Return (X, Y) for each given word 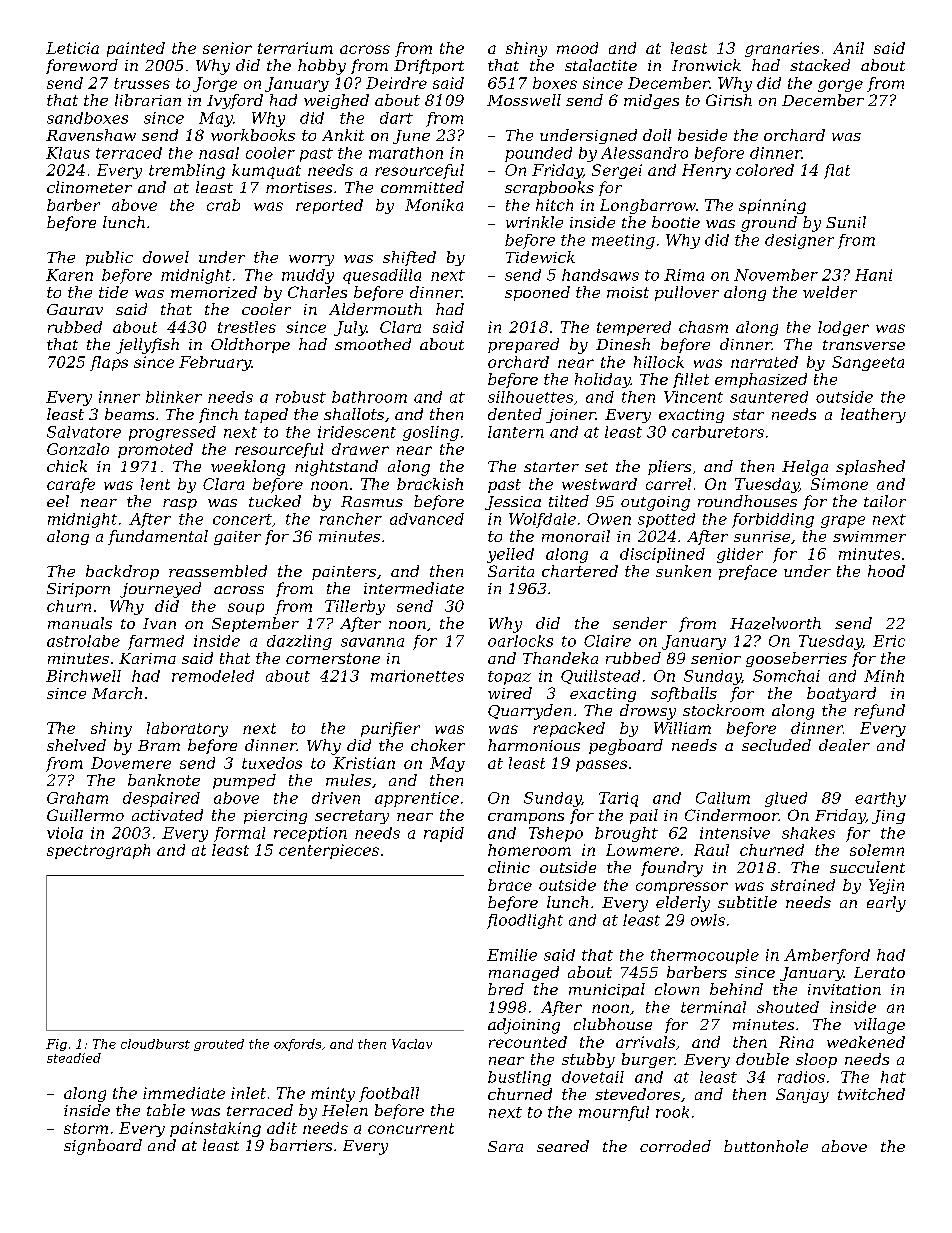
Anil (848, 48)
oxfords (297, 1045)
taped (266, 415)
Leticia (72, 48)
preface (748, 572)
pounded (538, 154)
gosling (431, 433)
